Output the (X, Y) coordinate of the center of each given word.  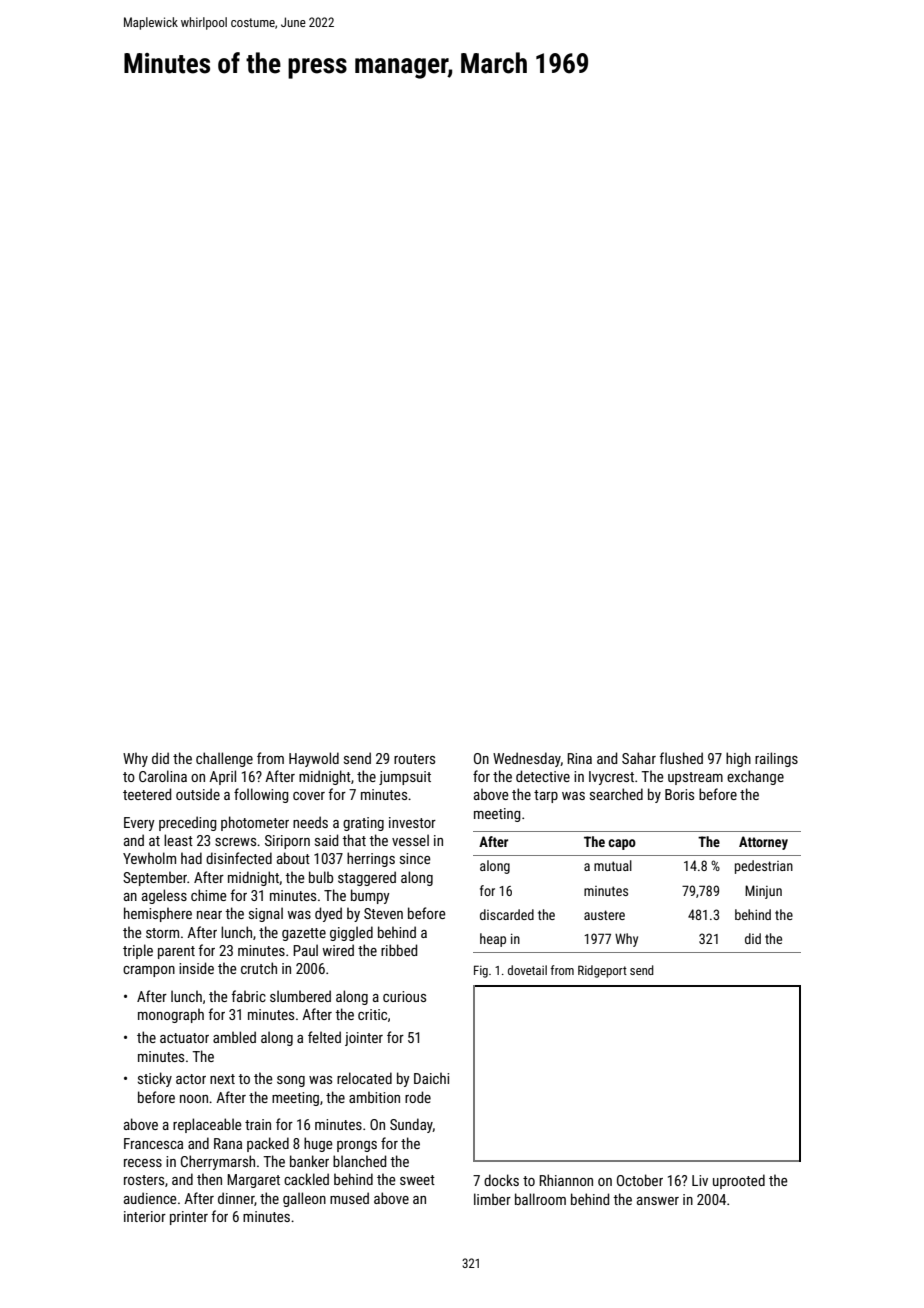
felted (324, 1037)
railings (776, 759)
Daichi (431, 1078)
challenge (224, 759)
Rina (579, 758)
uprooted (739, 1181)
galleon (304, 1199)
